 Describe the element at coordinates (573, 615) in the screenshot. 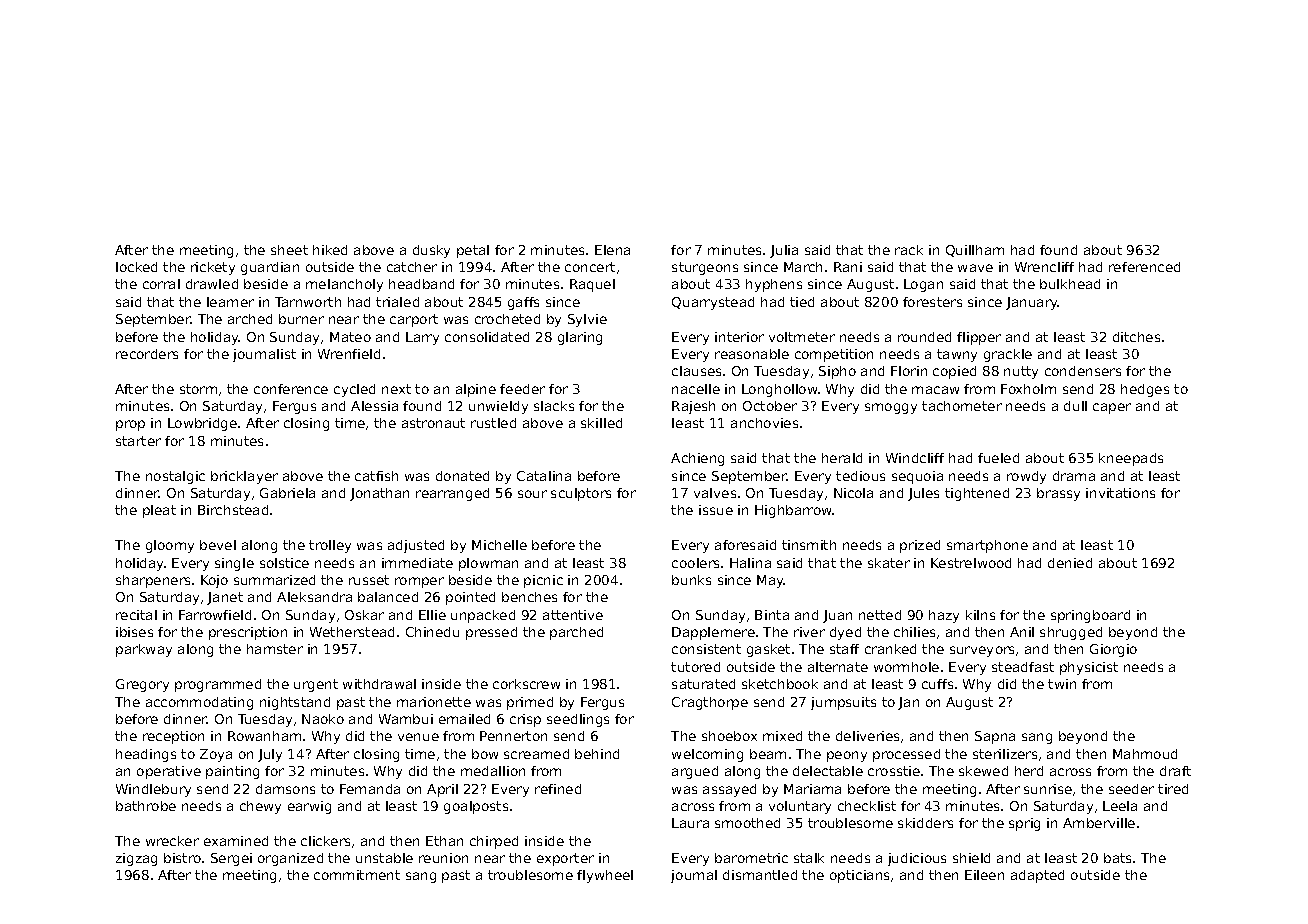

I see `attentive` at that location.
